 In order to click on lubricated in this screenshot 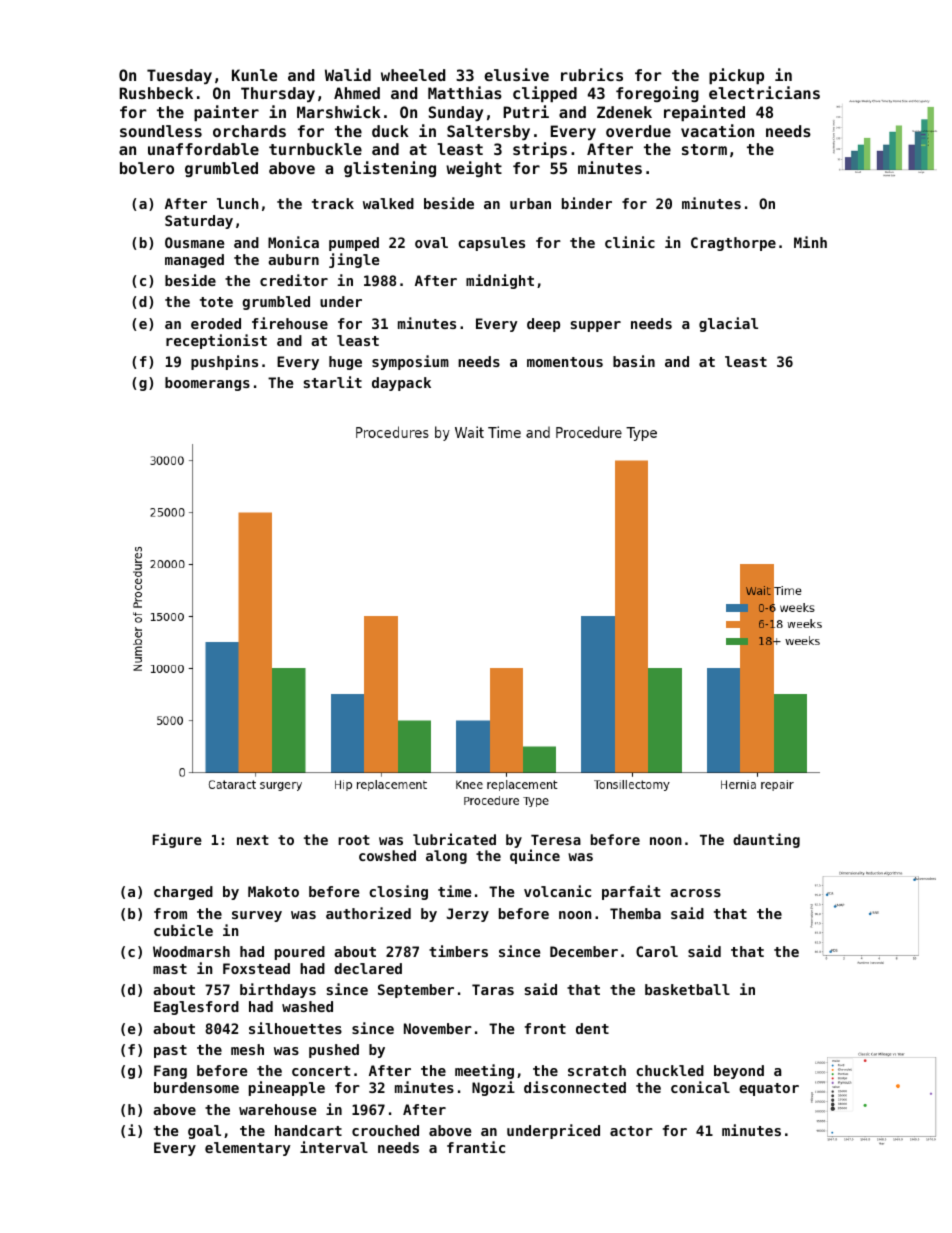, I will do `click(454, 839)`.
